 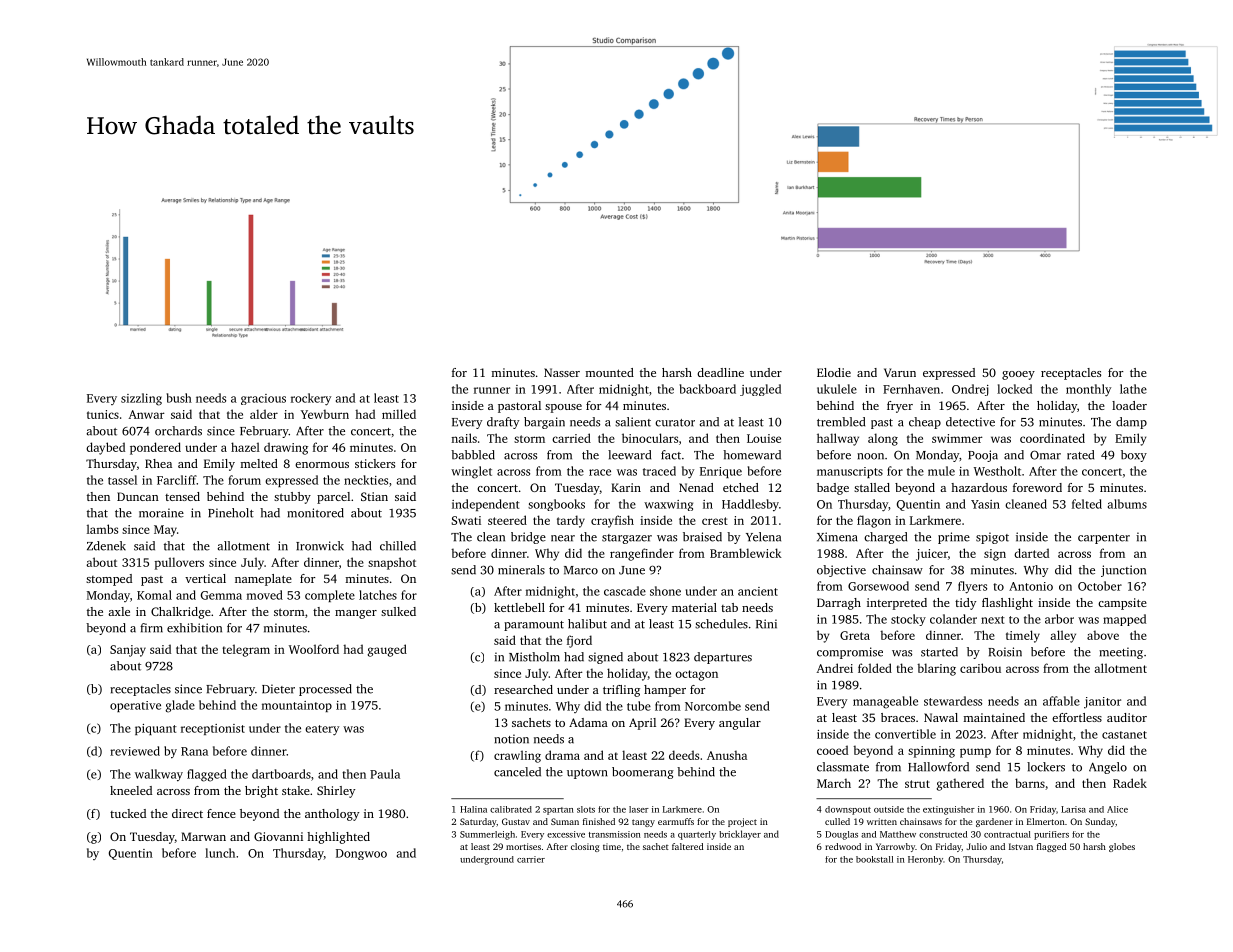 I want to click on stickers, so click(x=375, y=463).
